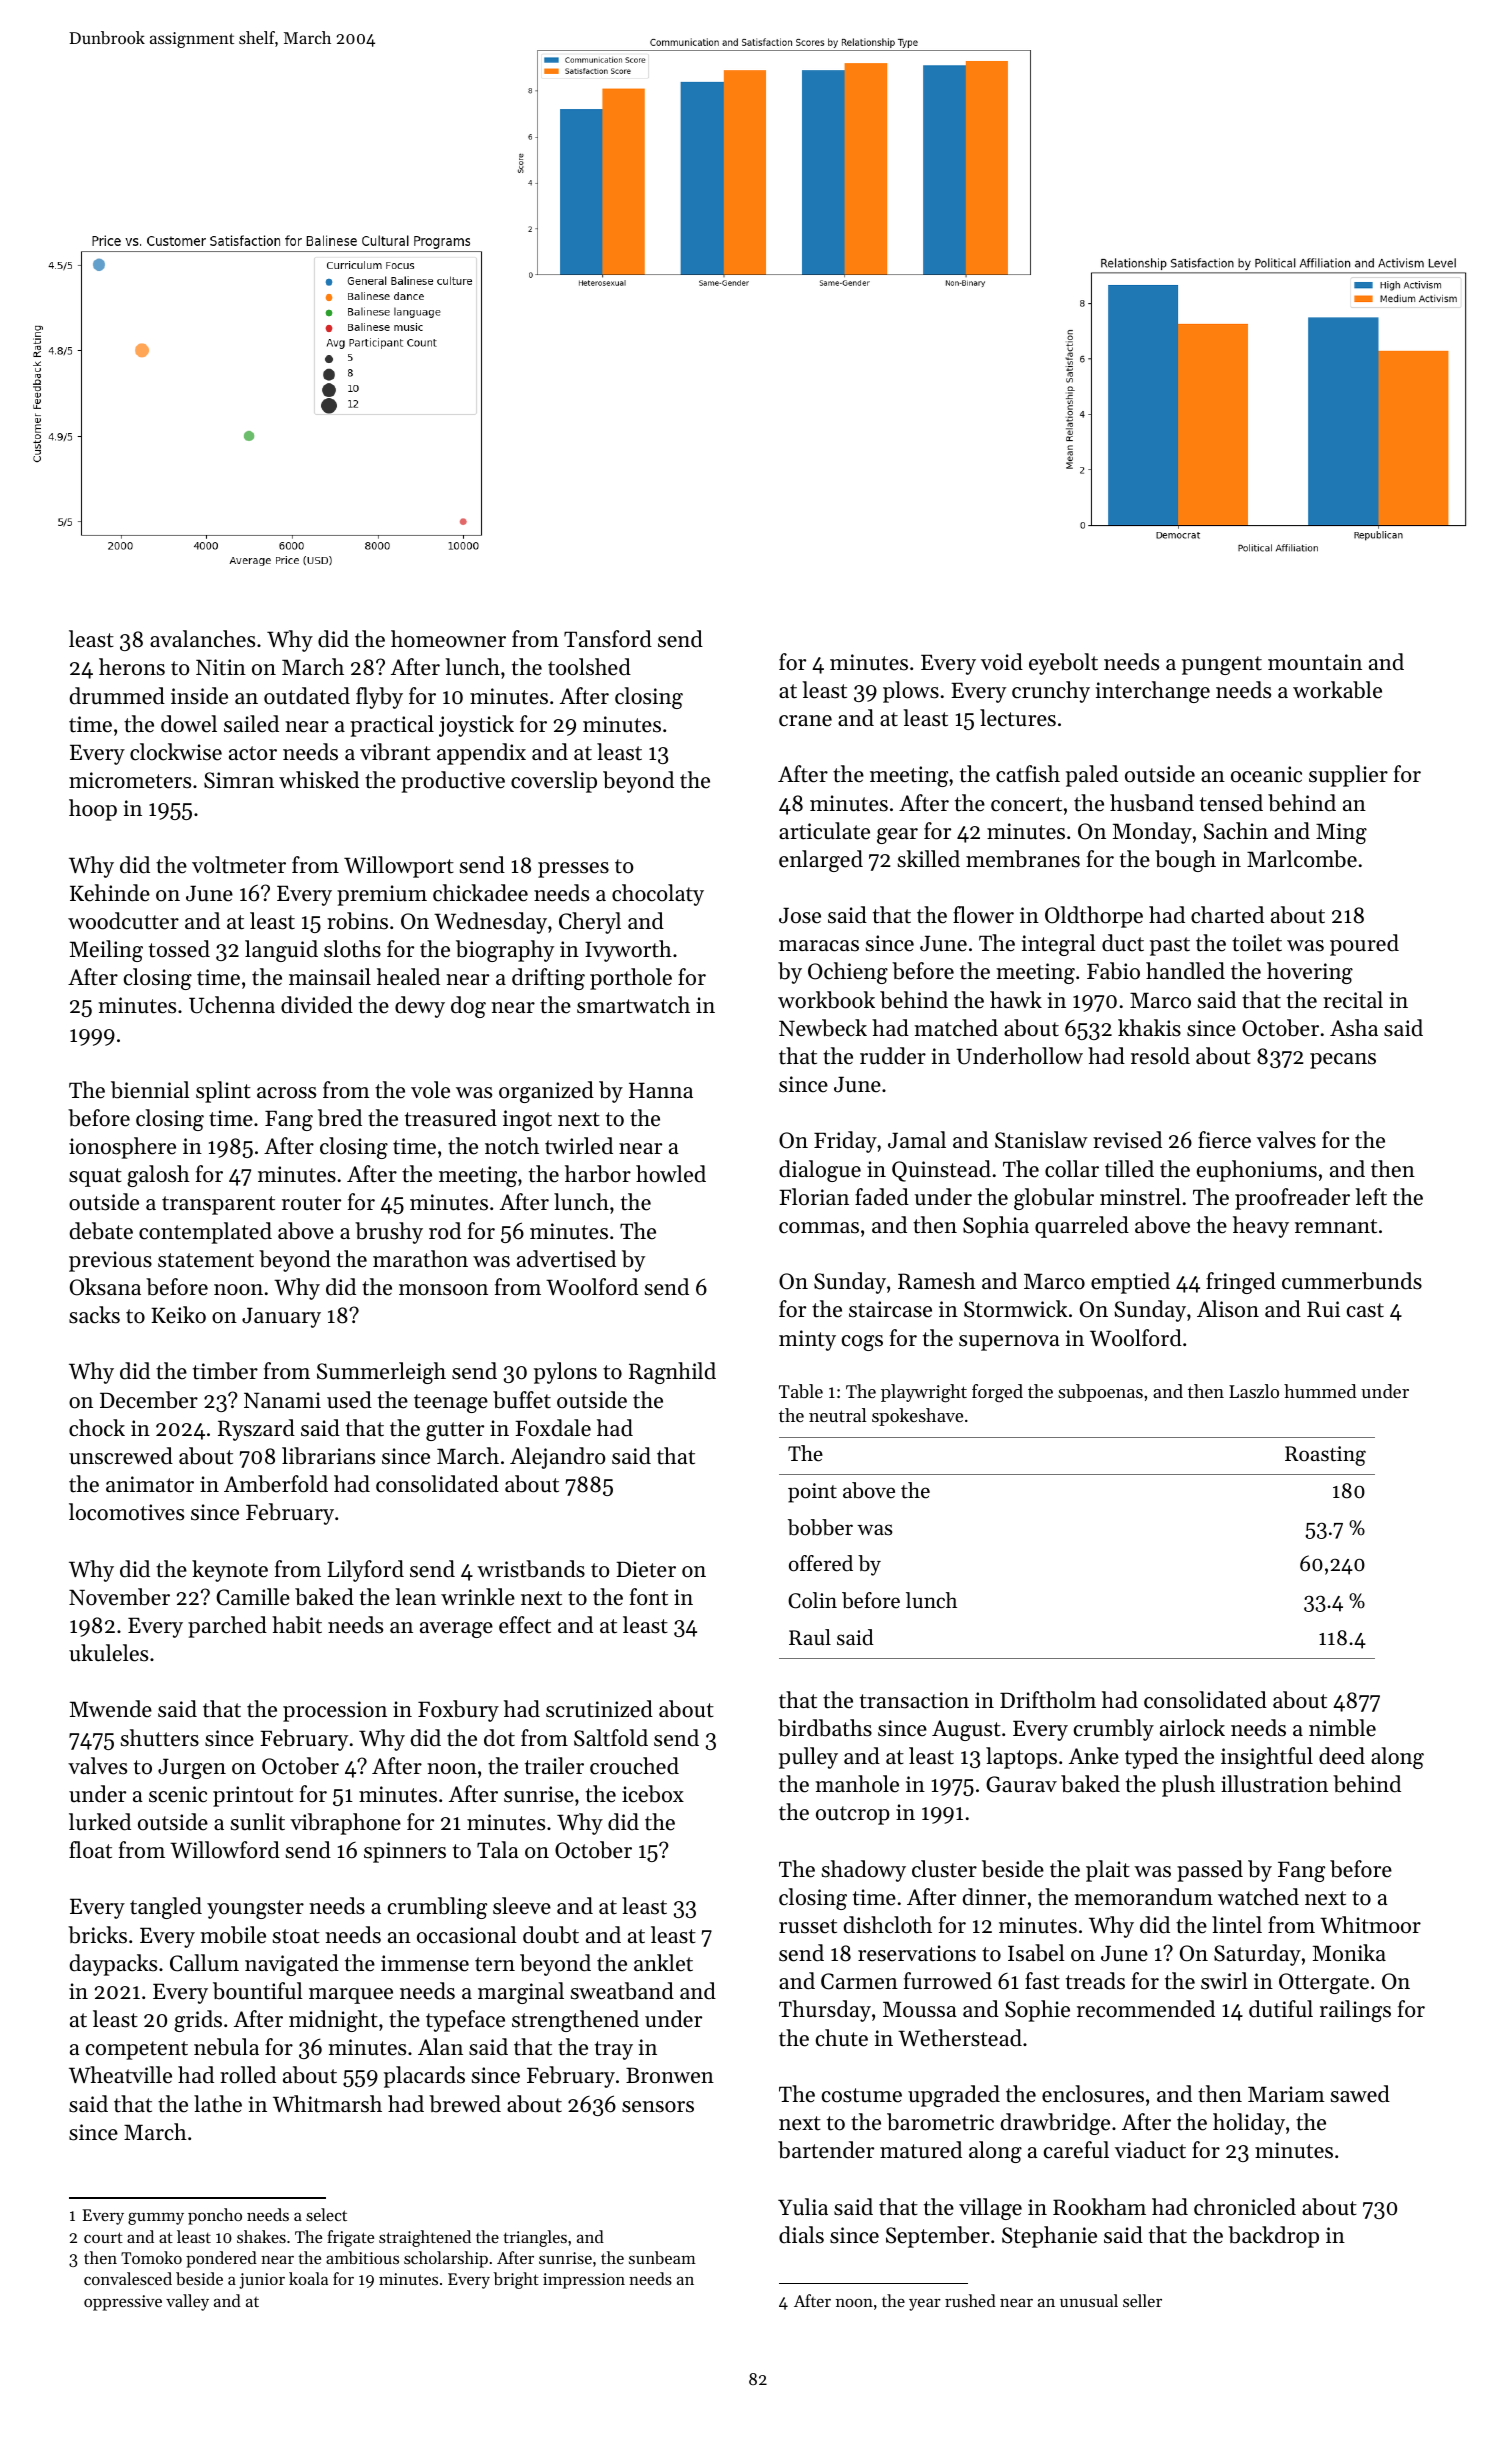 The image size is (1496, 2464). What do you see at coordinates (221, 667) in the screenshot?
I see `Nitin` at bounding box center [221, 667].
